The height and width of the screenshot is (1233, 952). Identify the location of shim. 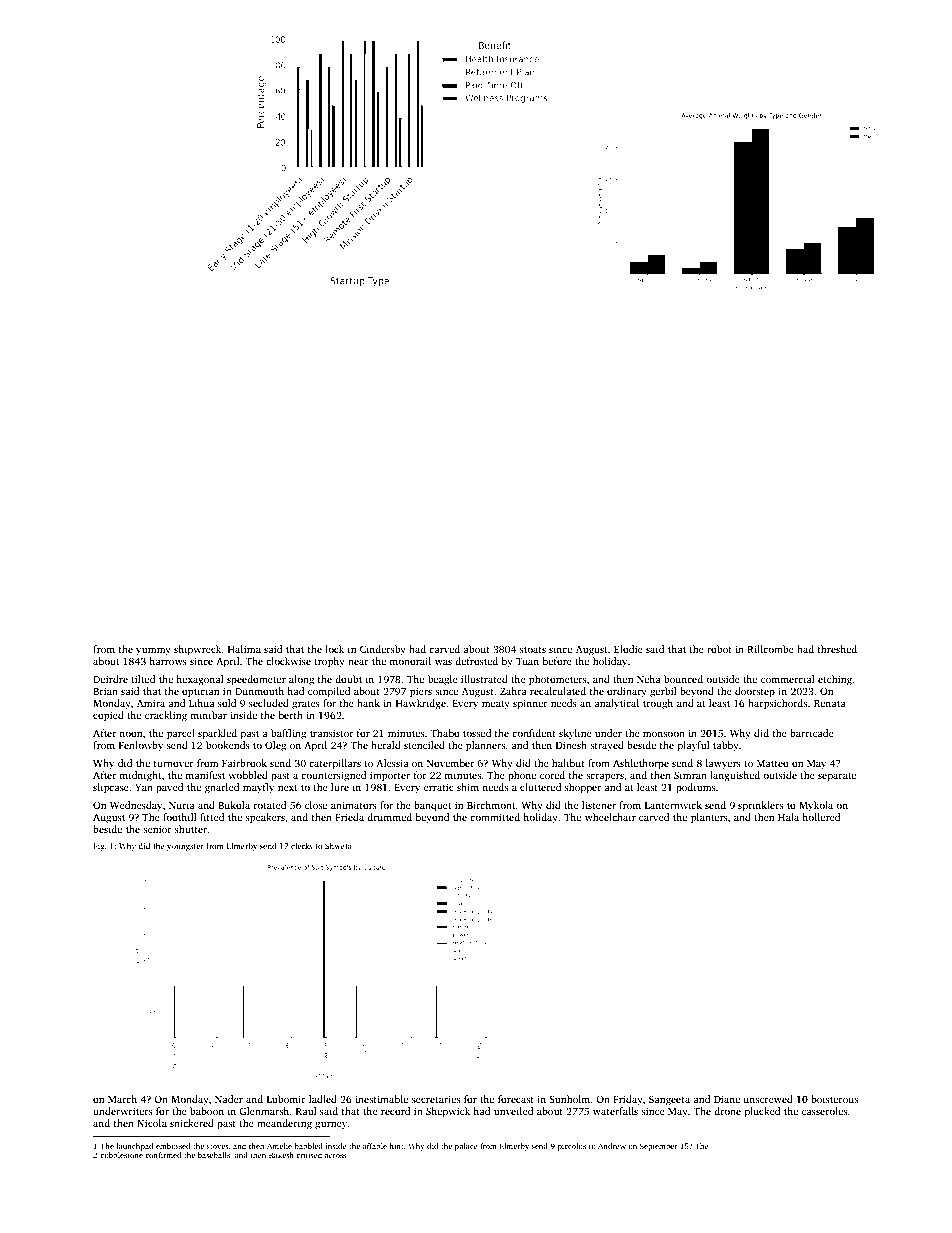
(468, 787).
